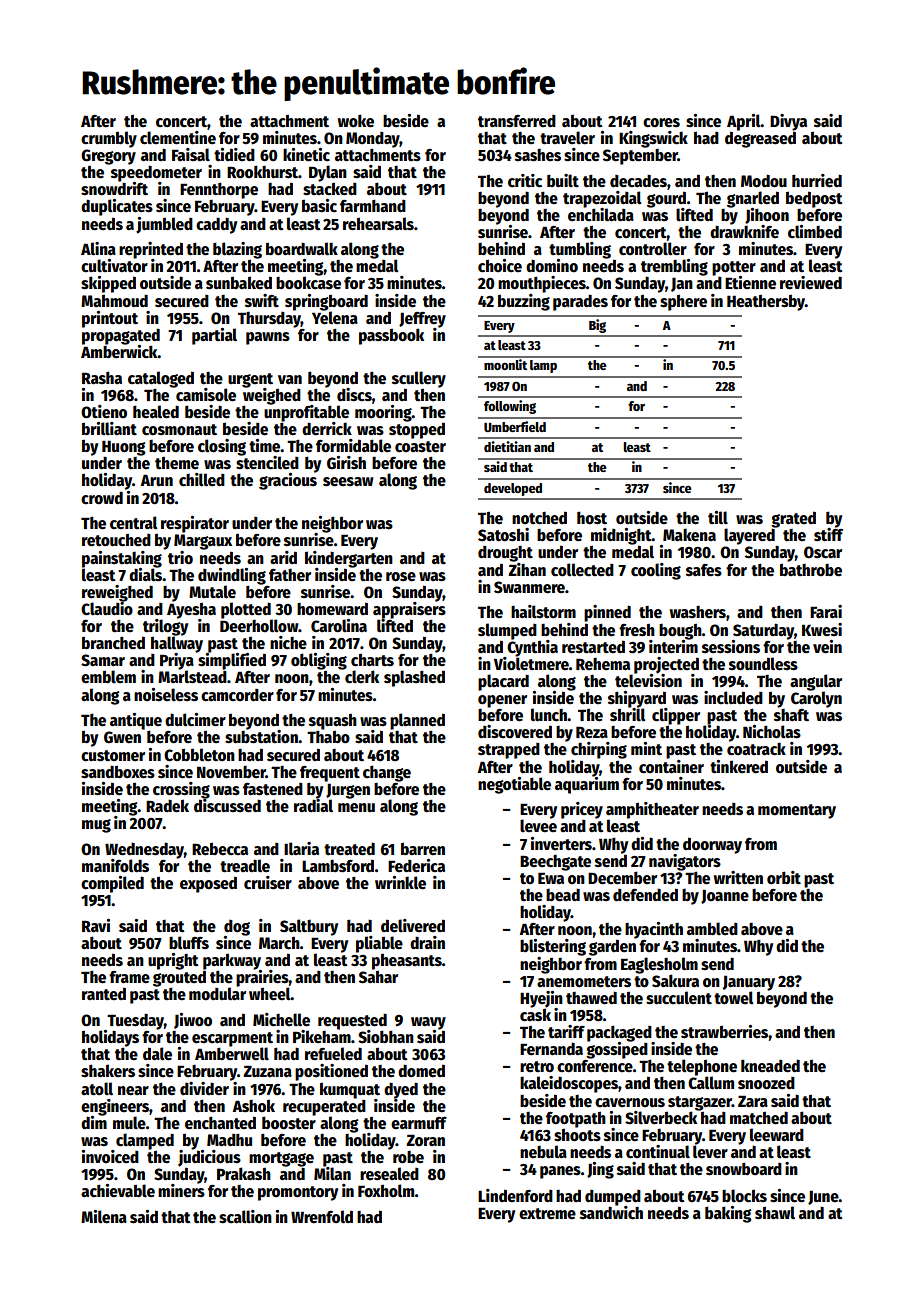  What do you see at coordinates (749, 536) in the document?
I see `layered` at bounding box center [749, 536].
